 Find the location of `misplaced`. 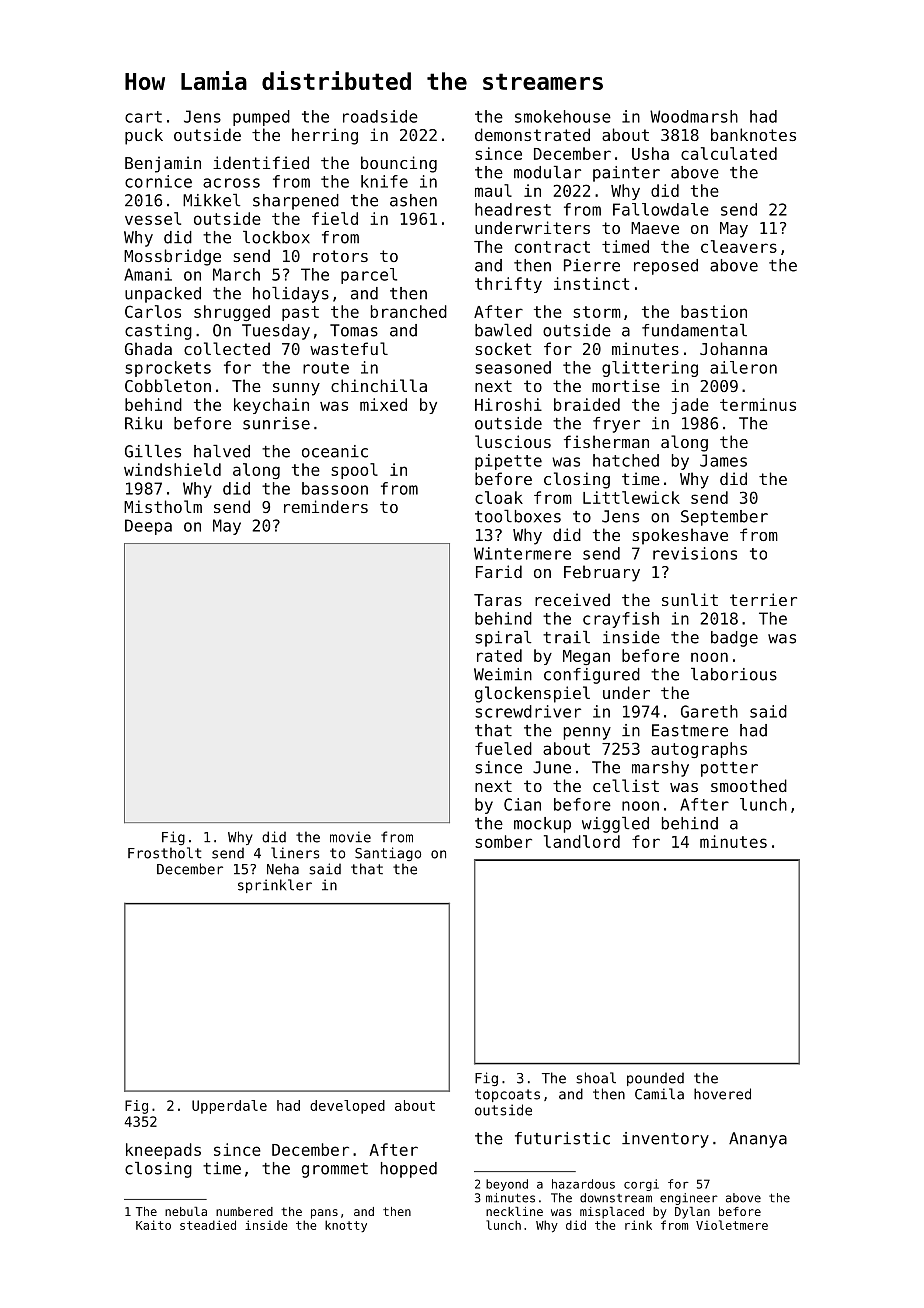

misplaced is located at coordinates (612, 1213).
